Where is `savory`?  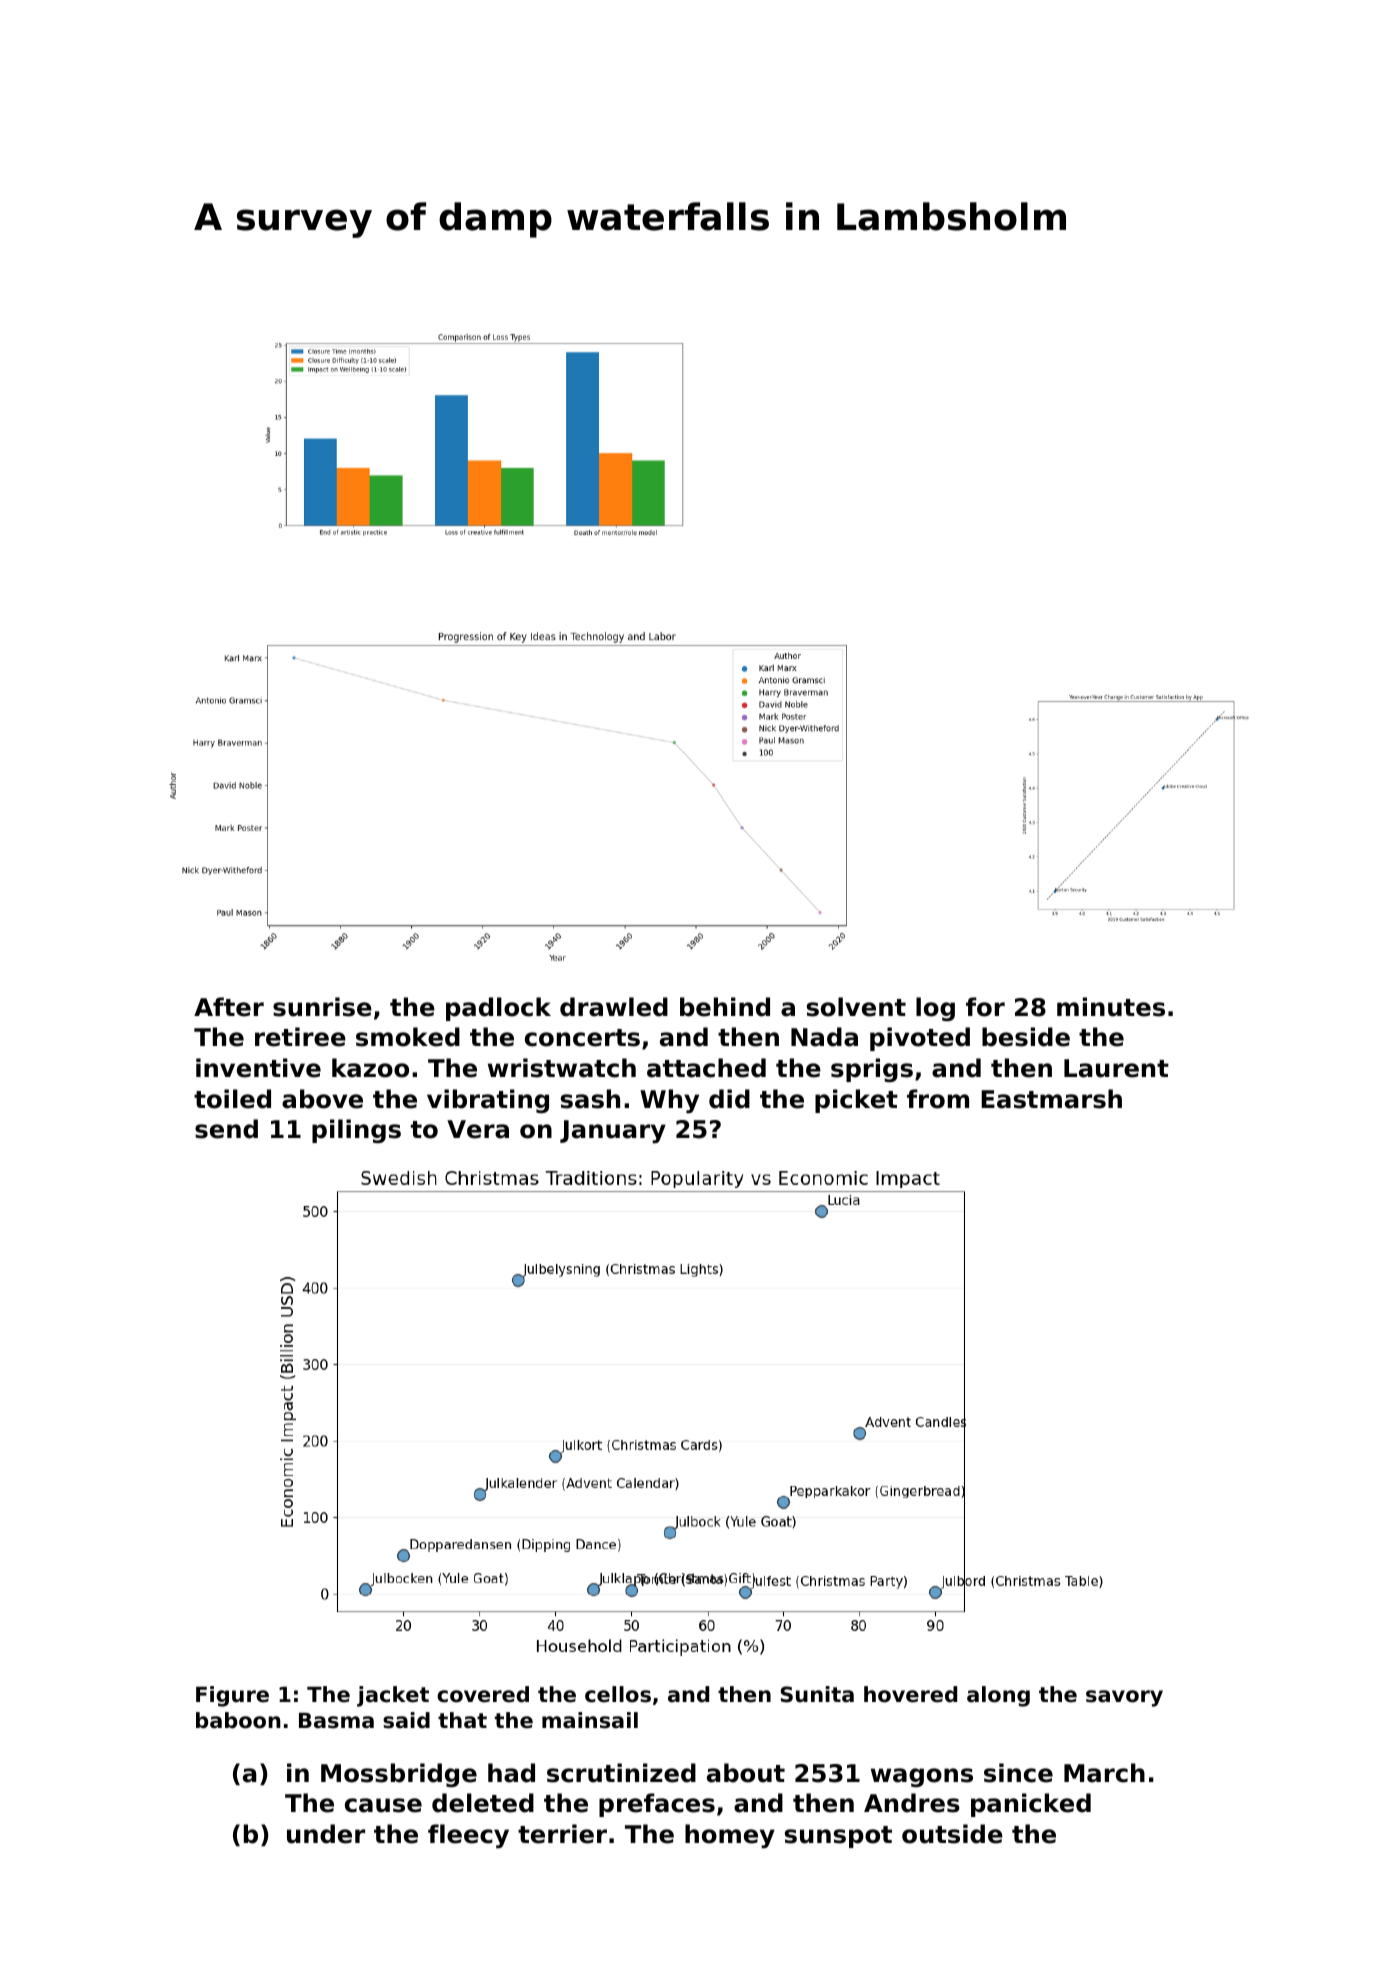
savory is located at coordinates (1124, 1698).
